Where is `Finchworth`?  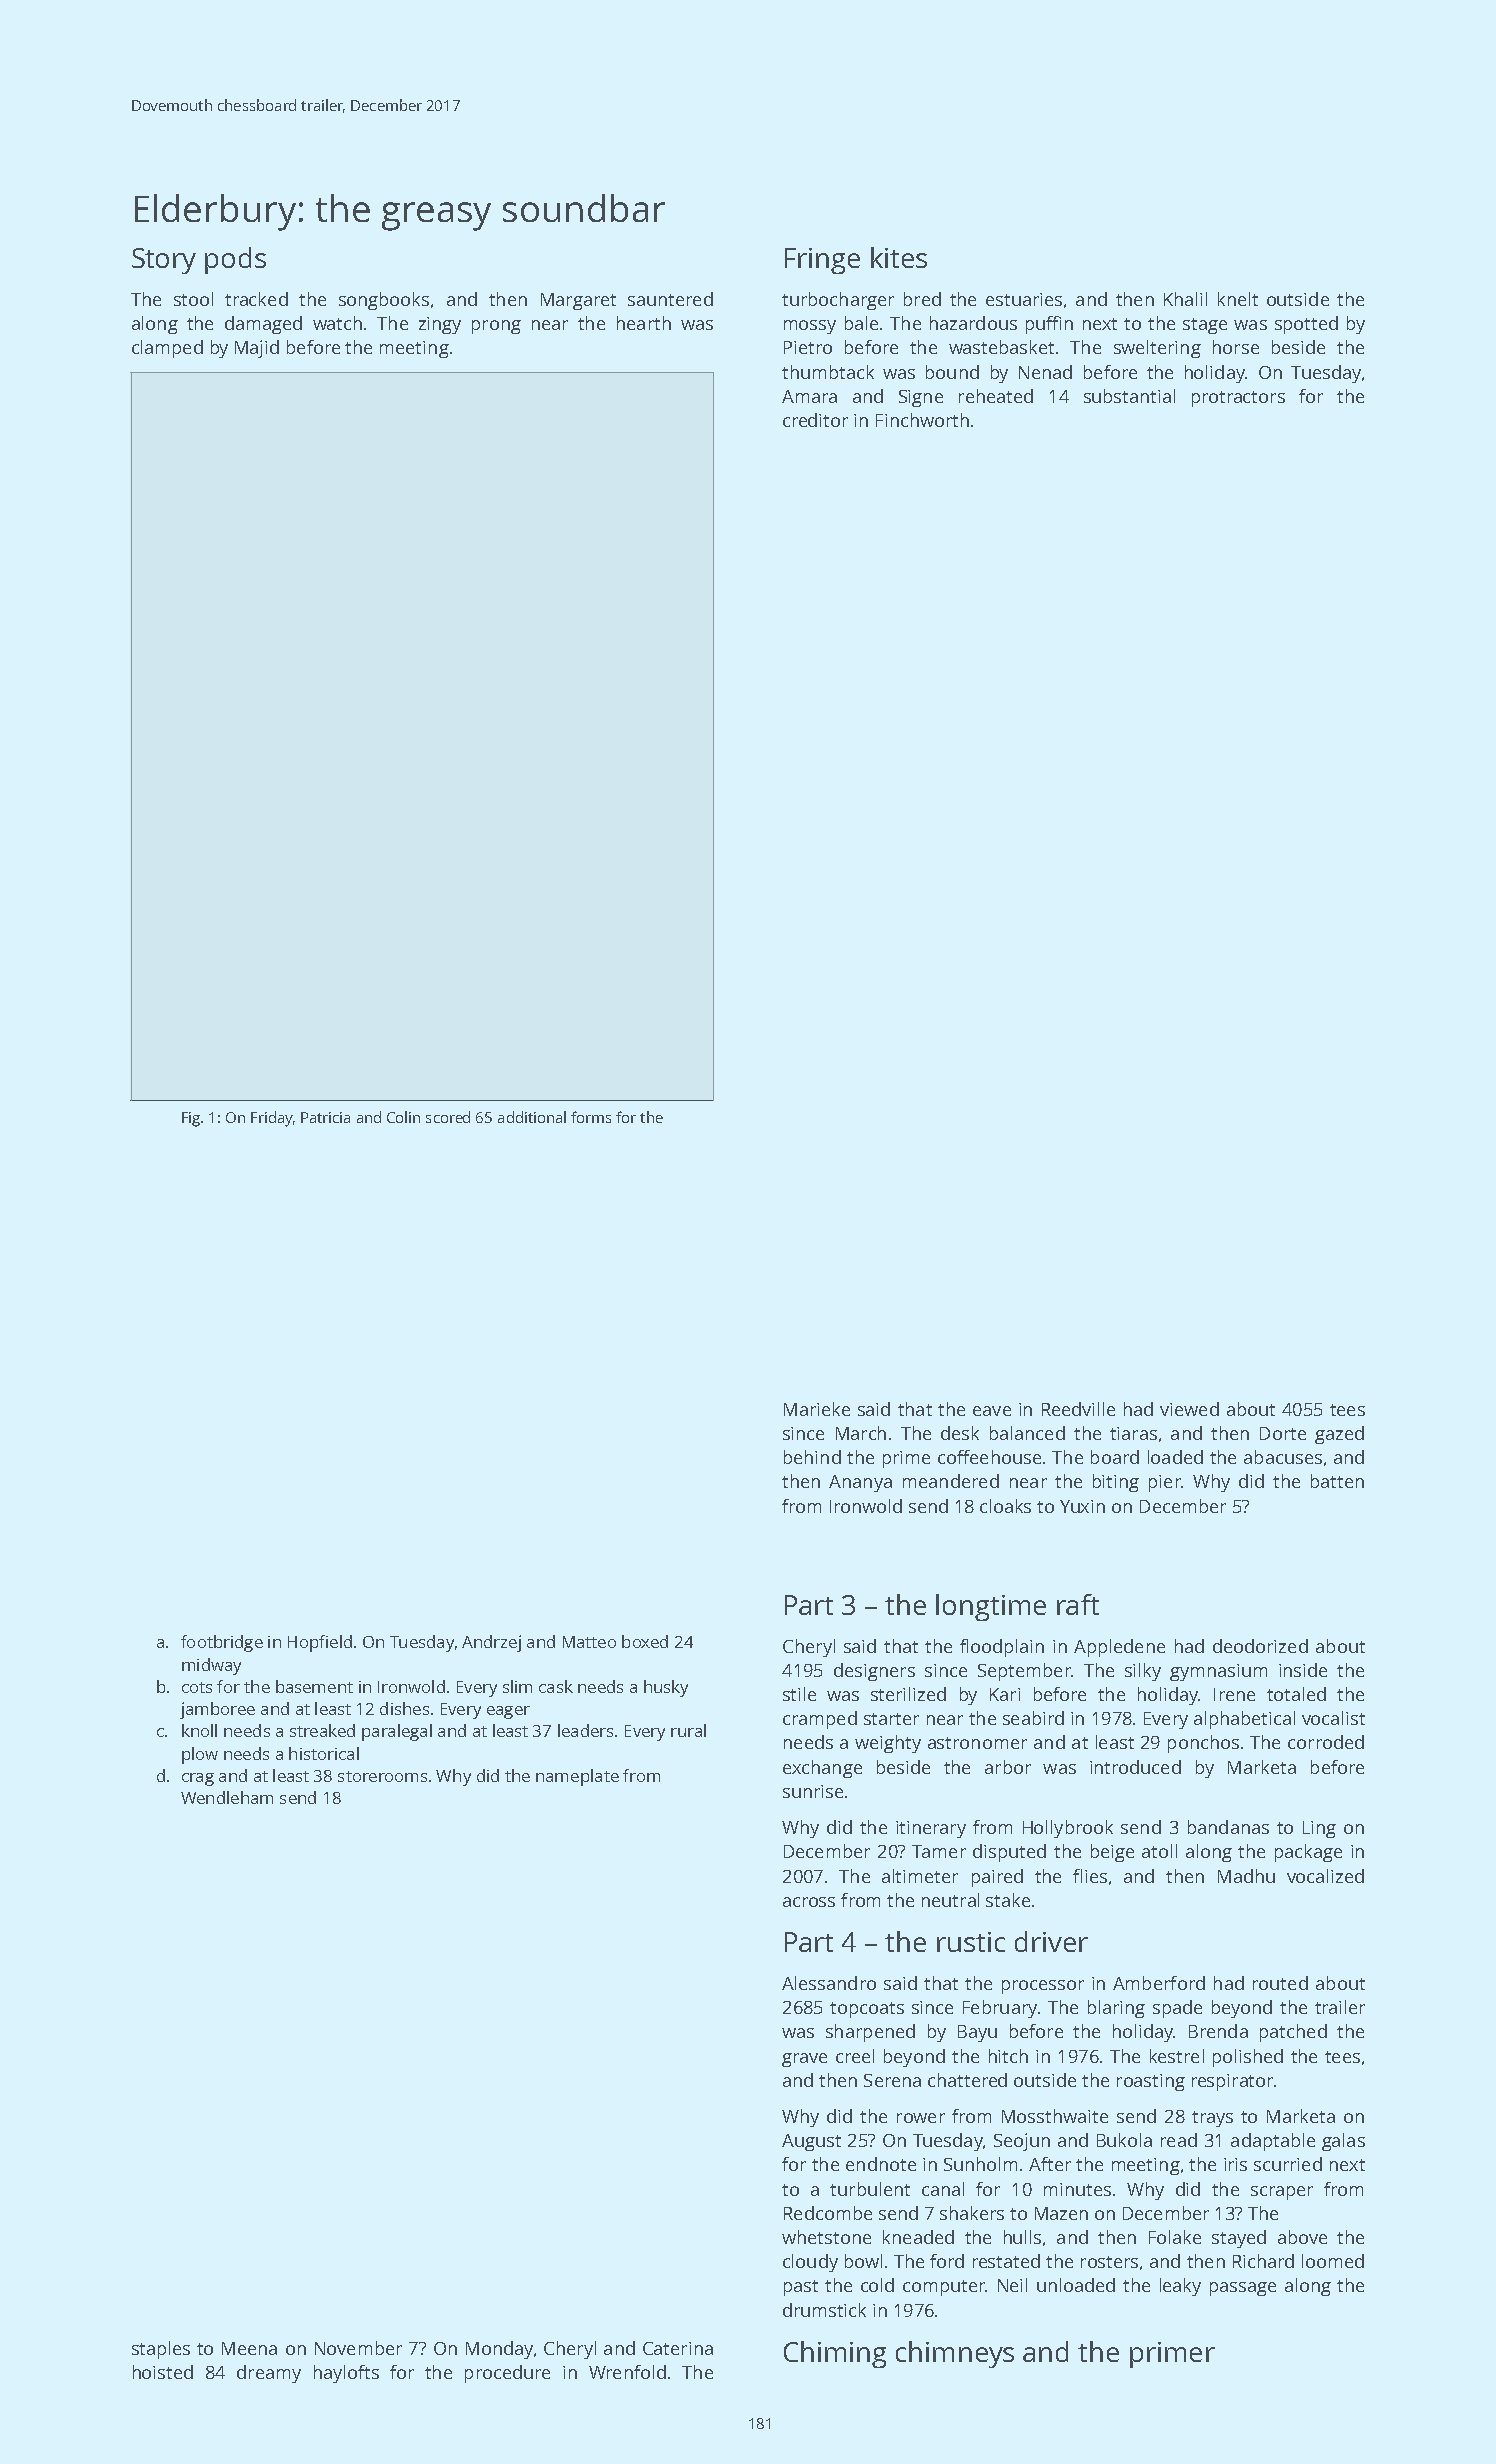 Finchworth is located at coordinates (922, 420).
